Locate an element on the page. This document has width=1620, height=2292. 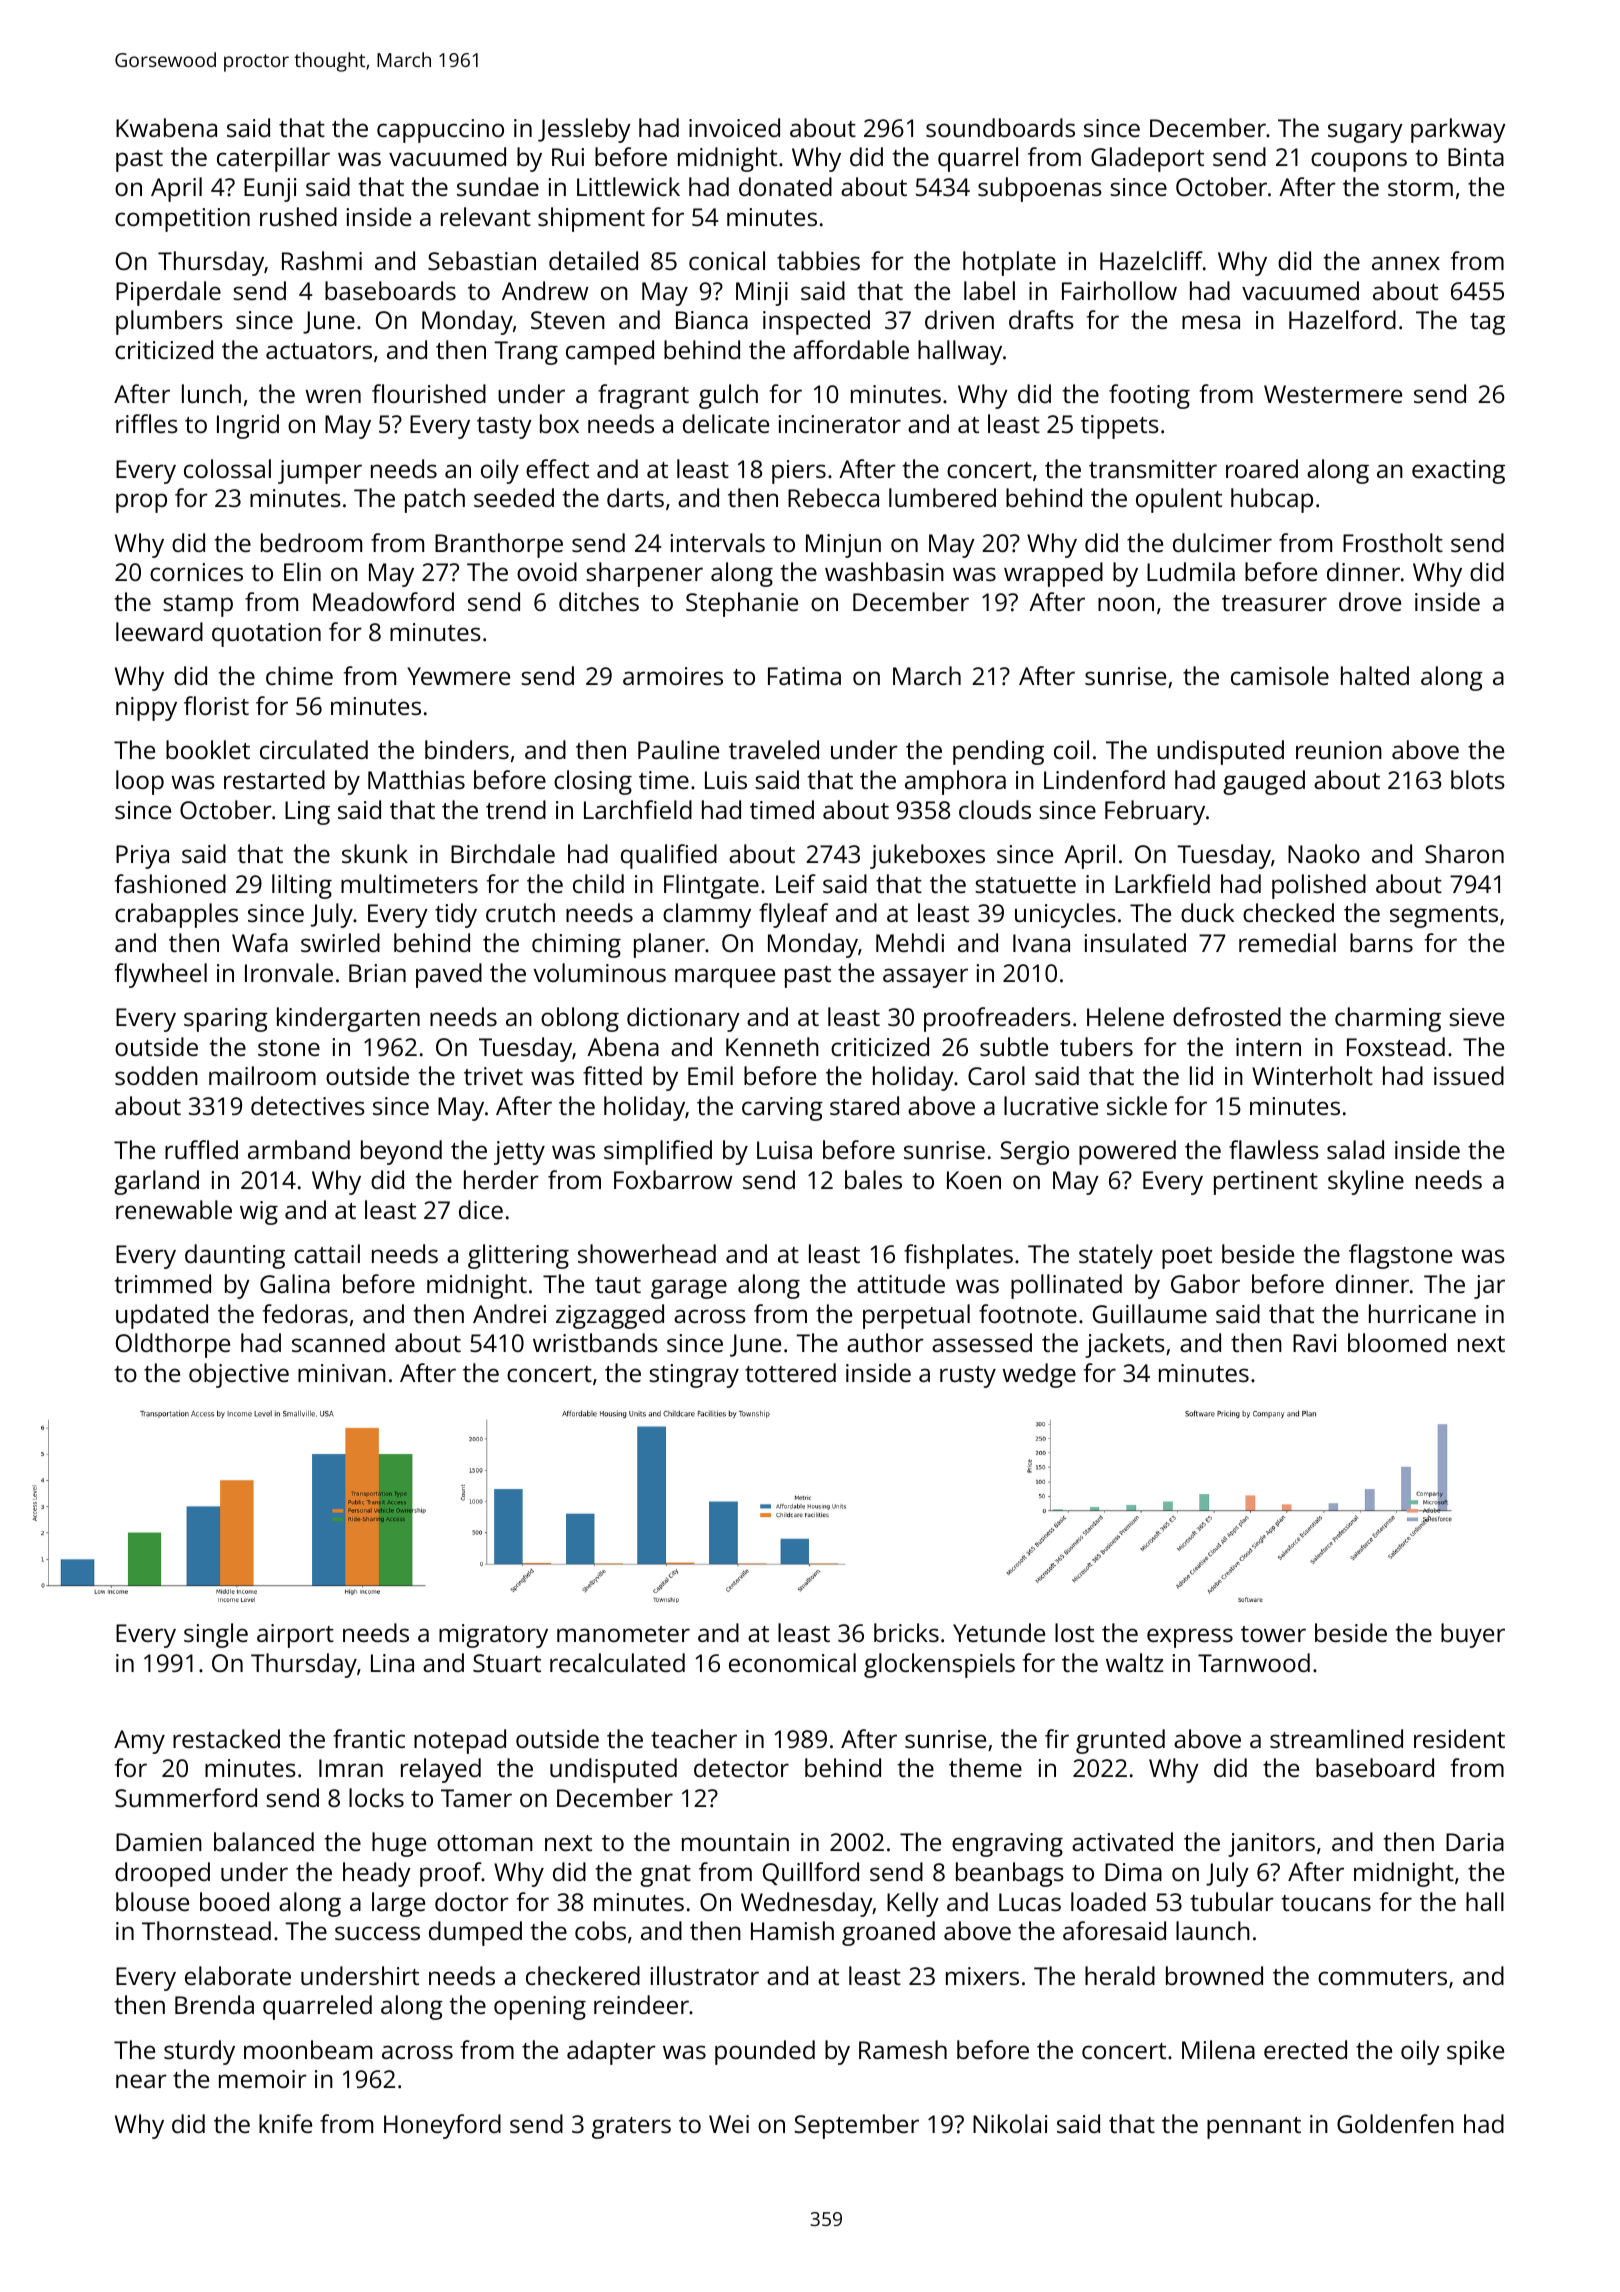
daunting is located at coordinates (235, 1256).
